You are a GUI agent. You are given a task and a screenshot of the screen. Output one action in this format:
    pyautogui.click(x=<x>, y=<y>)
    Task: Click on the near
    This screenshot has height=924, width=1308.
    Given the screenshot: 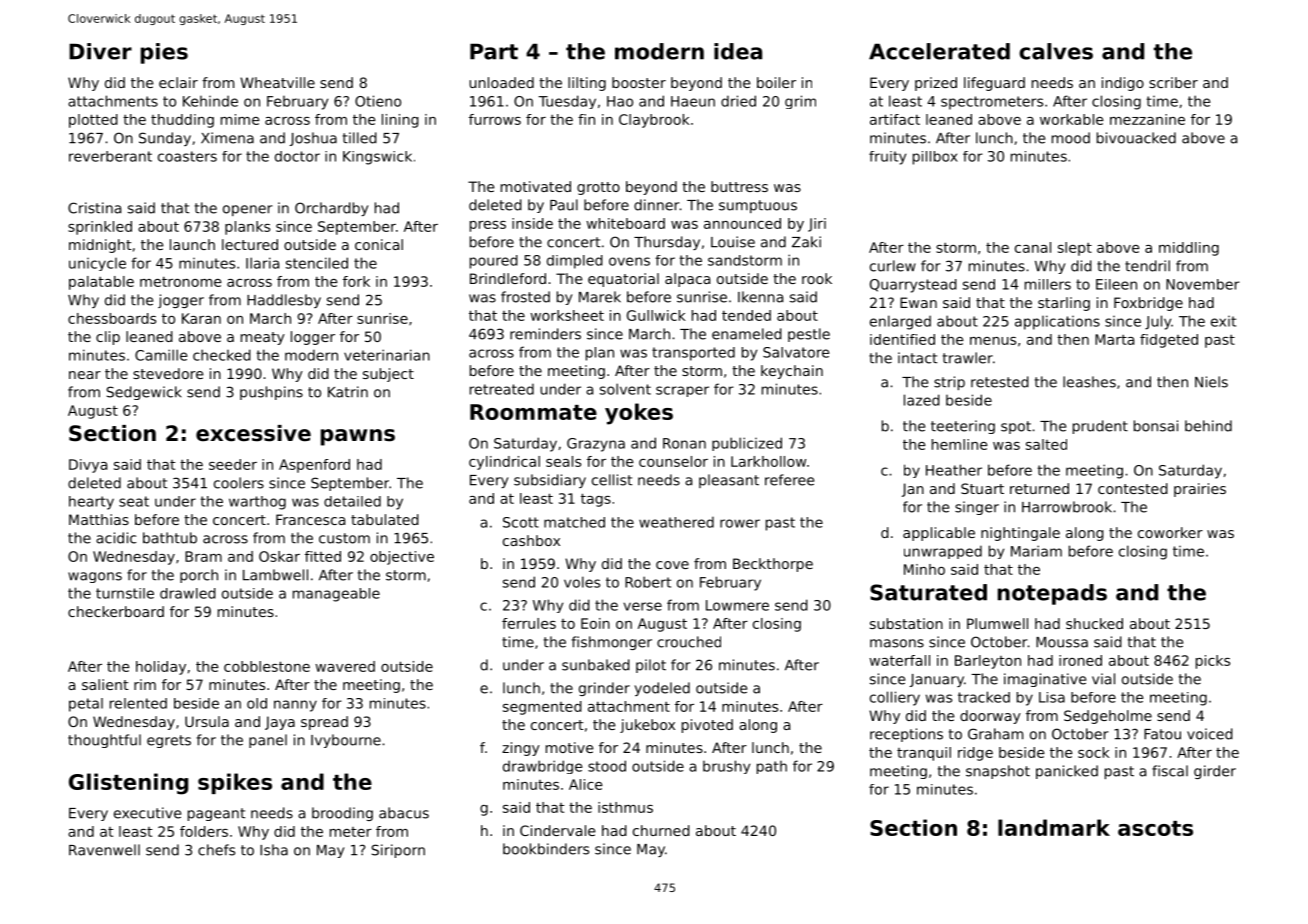 What is the action you would take?
    pyautogui.click(x=85, y=375)
